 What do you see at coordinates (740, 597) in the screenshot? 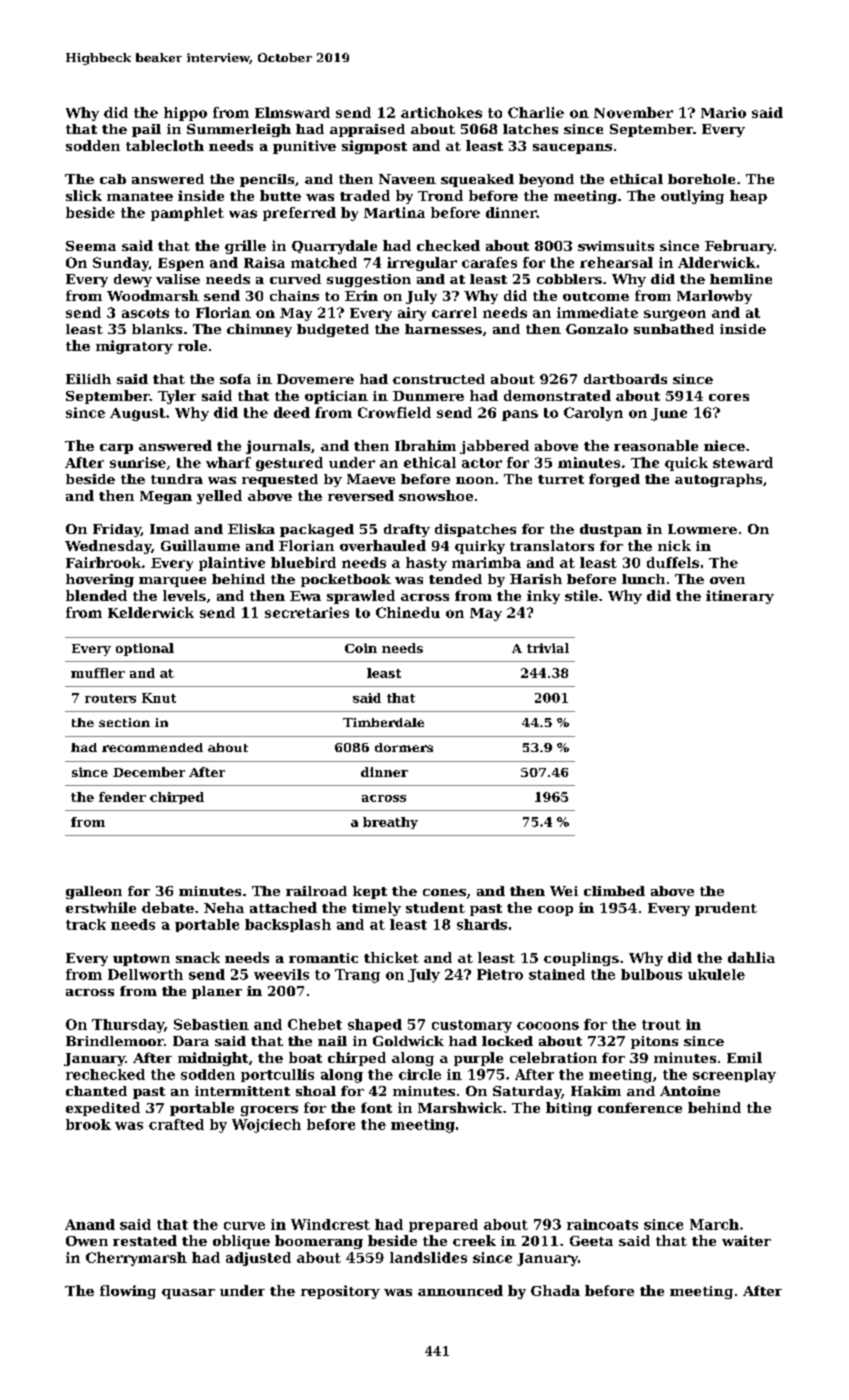
I see `itinerary` at bounding box center [740, 597].
